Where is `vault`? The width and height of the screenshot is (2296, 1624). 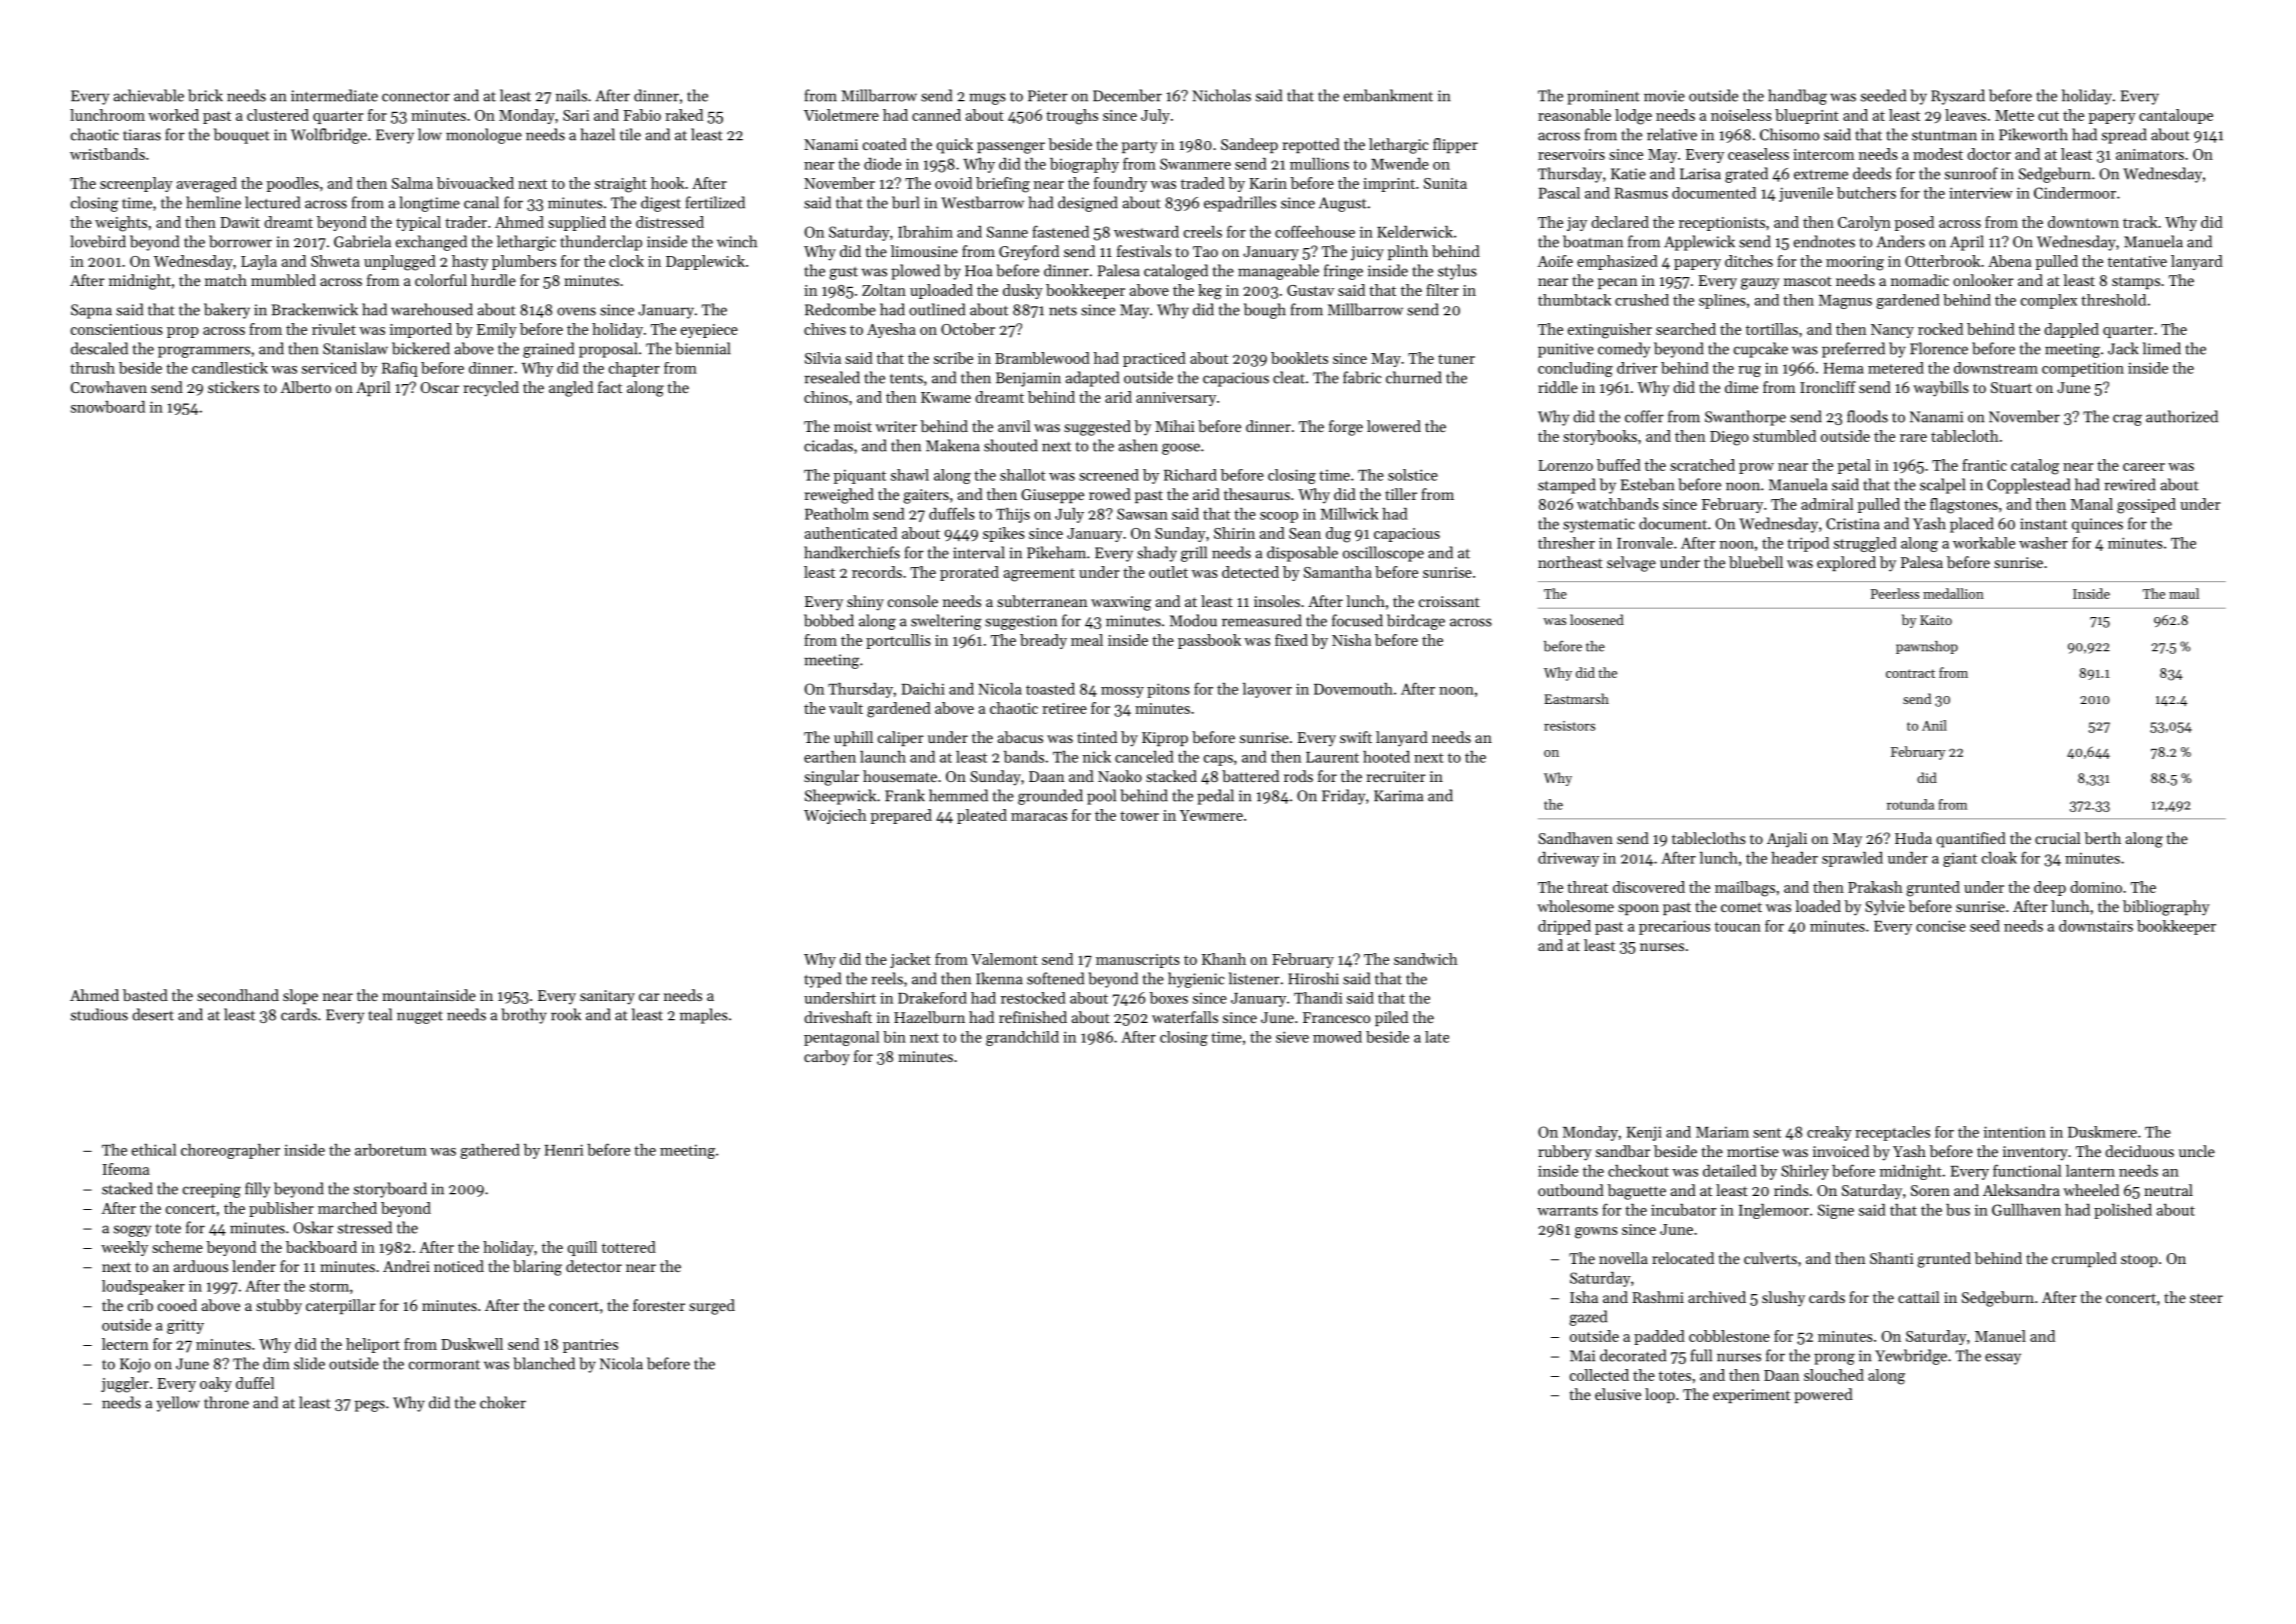
vault is located at coordinates (846, 708).
